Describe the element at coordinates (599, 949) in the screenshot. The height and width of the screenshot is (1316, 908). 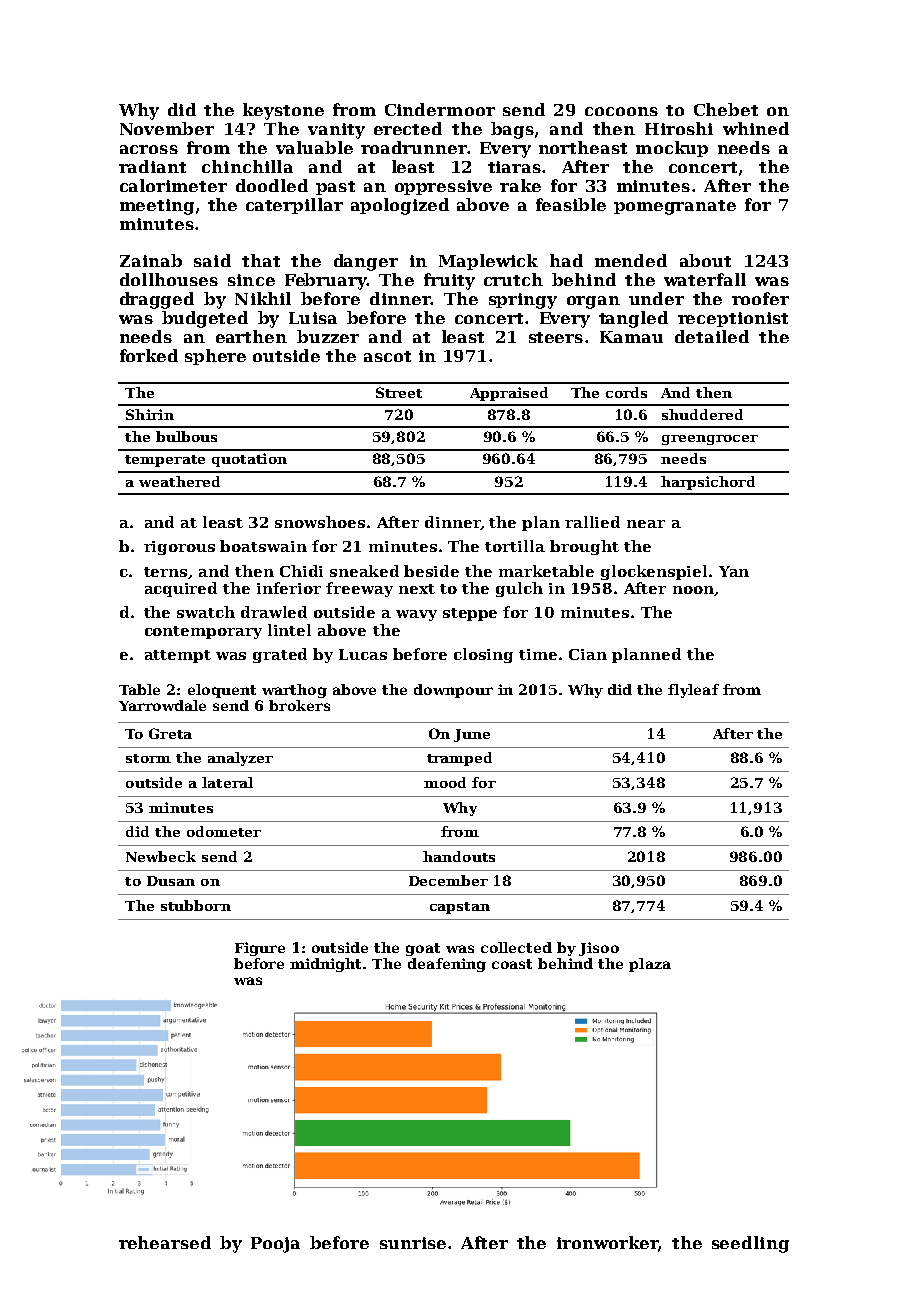
I see `Jisoo` at that location.
